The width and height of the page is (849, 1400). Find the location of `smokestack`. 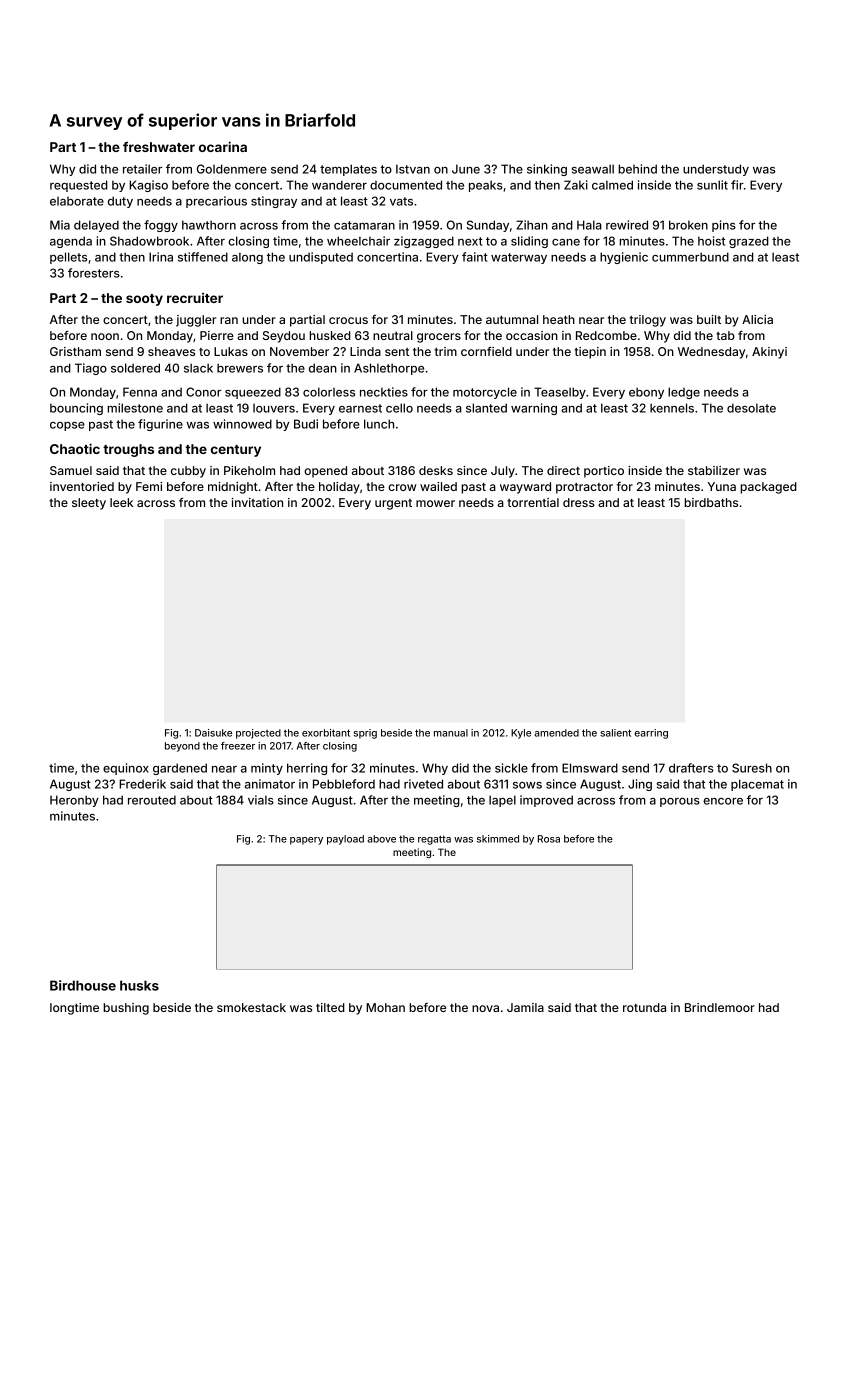

smokestack is located at coordinates (251, 1007).
